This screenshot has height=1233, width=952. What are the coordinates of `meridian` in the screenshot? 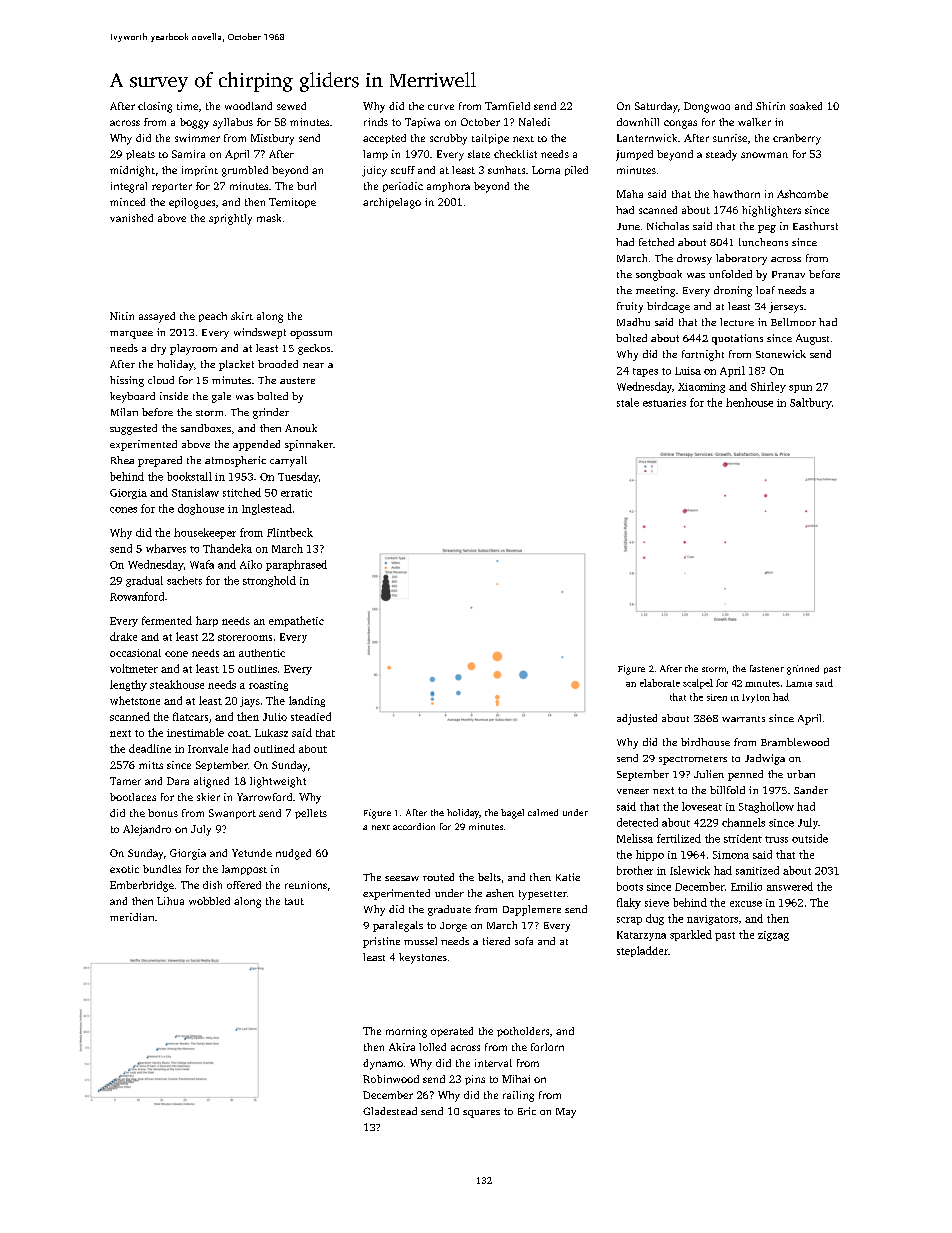 It's located at (132, 917).
